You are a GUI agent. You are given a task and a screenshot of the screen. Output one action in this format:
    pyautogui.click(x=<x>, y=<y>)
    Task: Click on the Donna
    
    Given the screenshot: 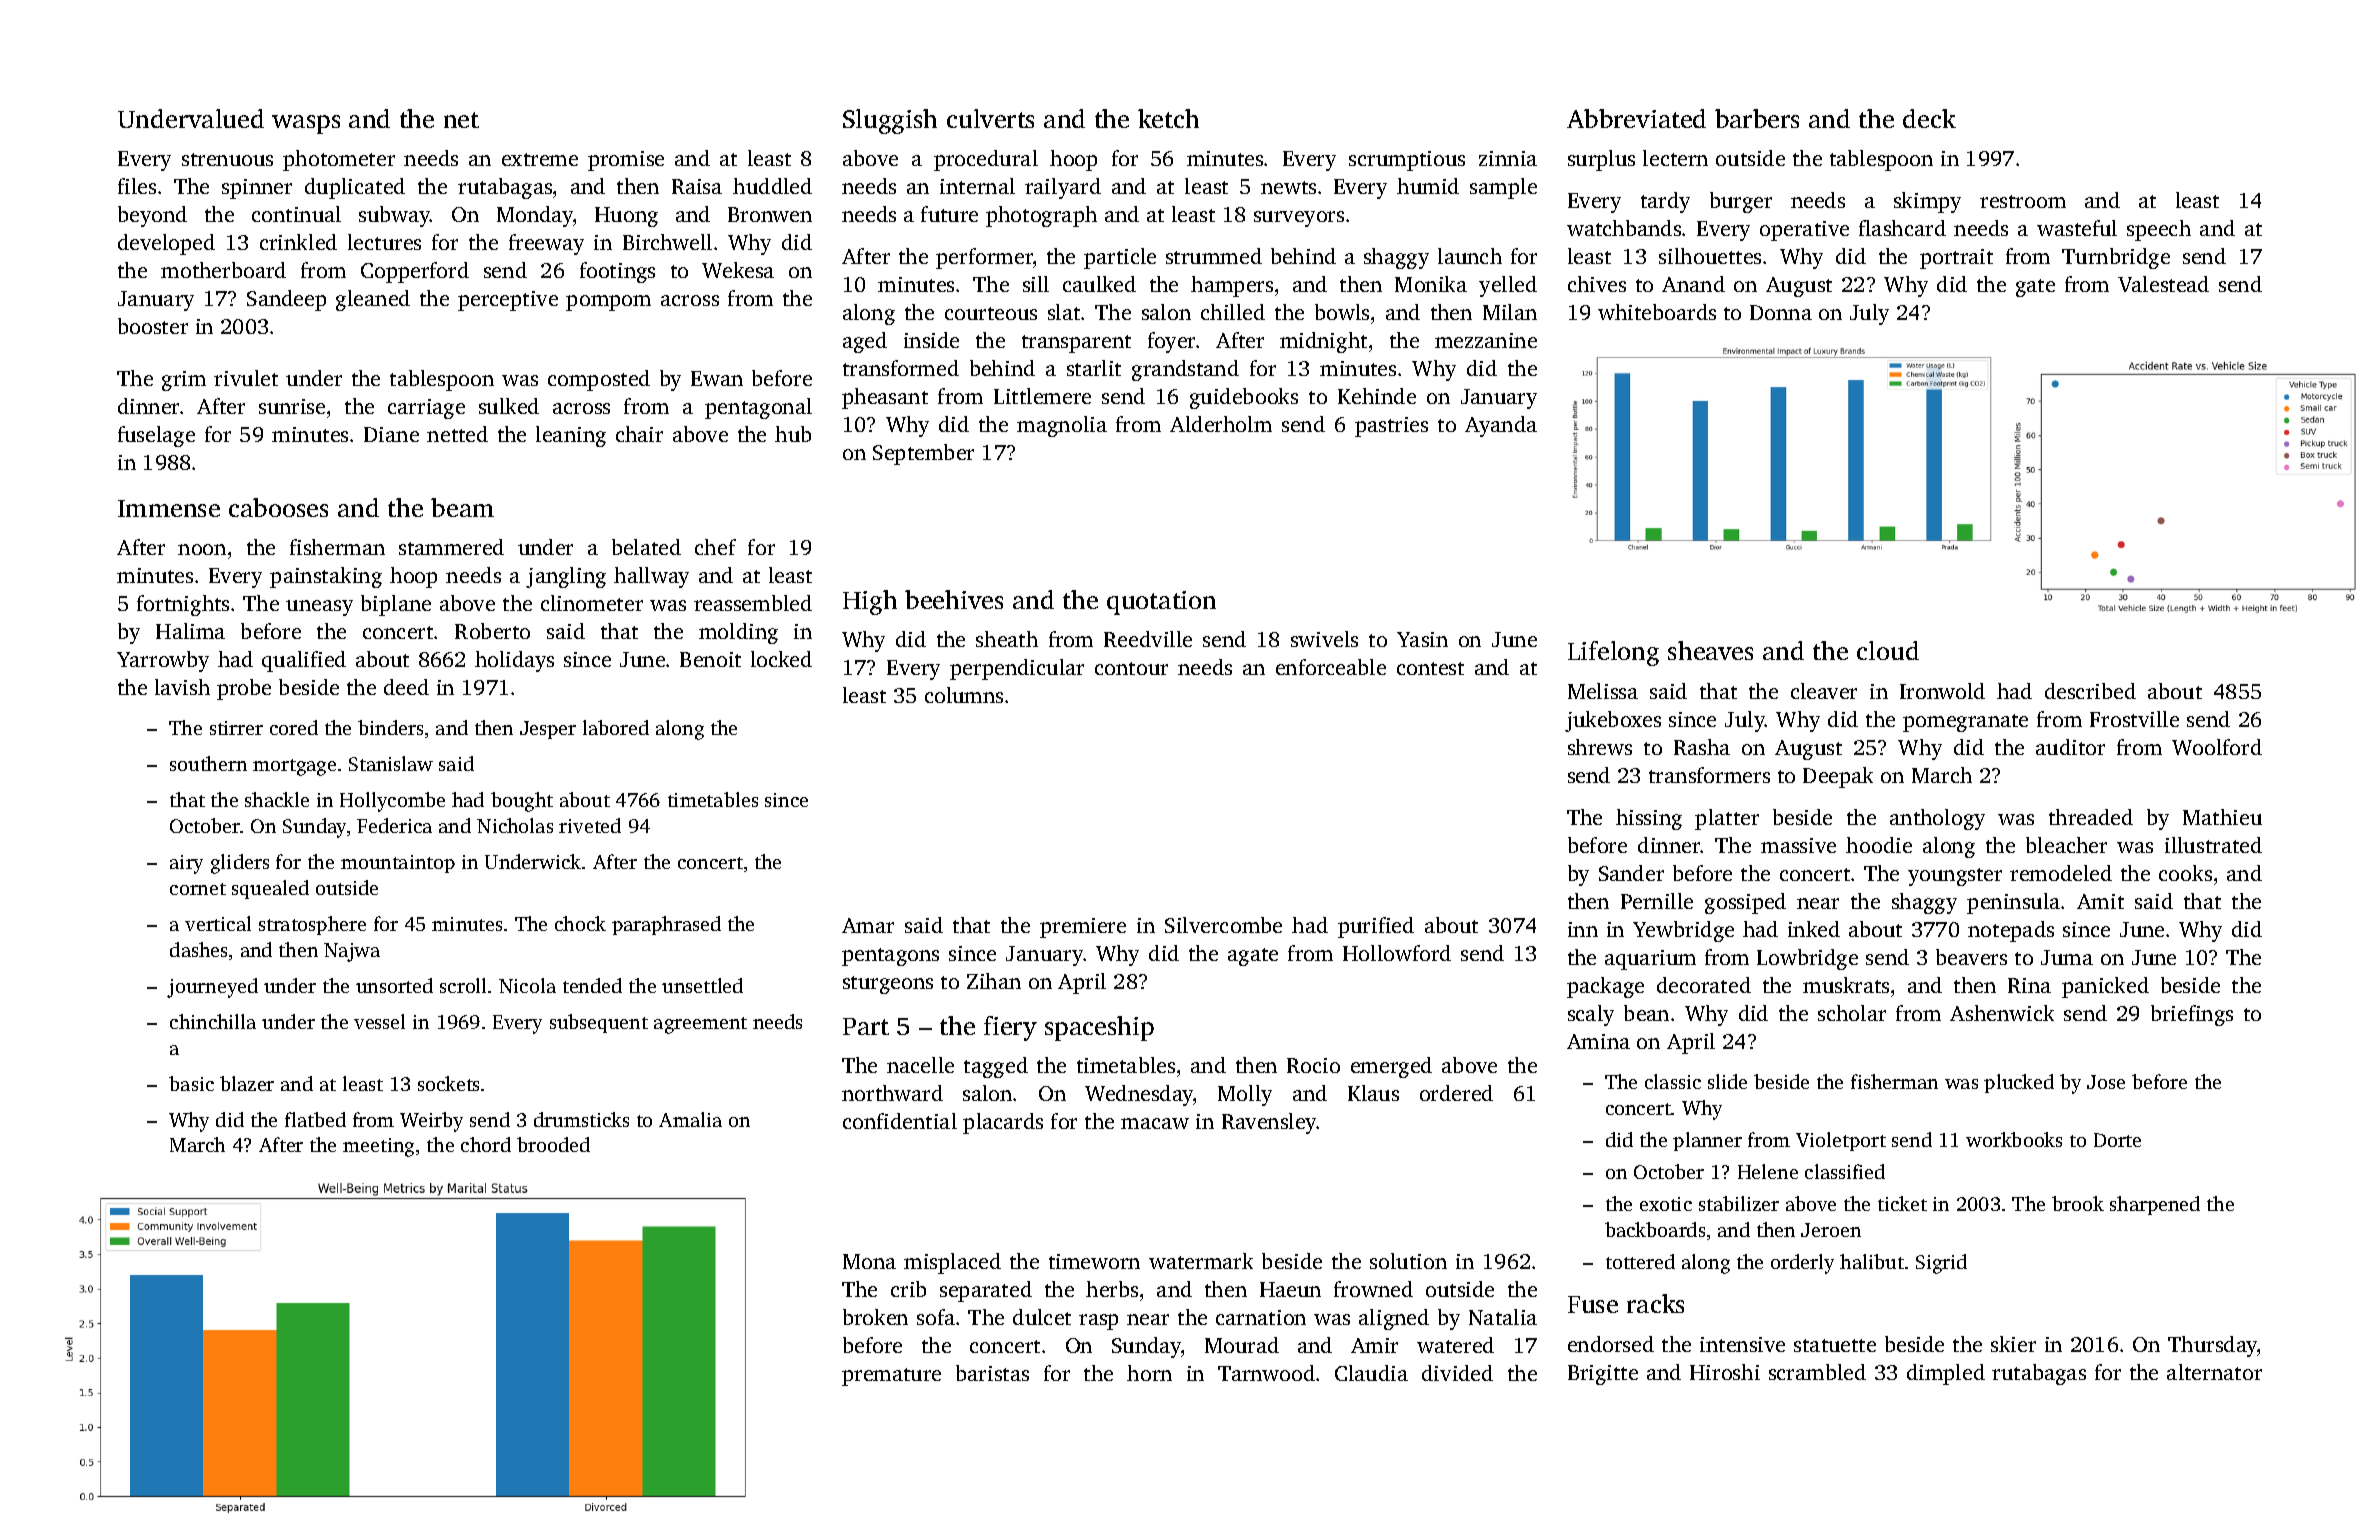 What is the action you would take?
    pyautogui.click(x=1781, y=312)
